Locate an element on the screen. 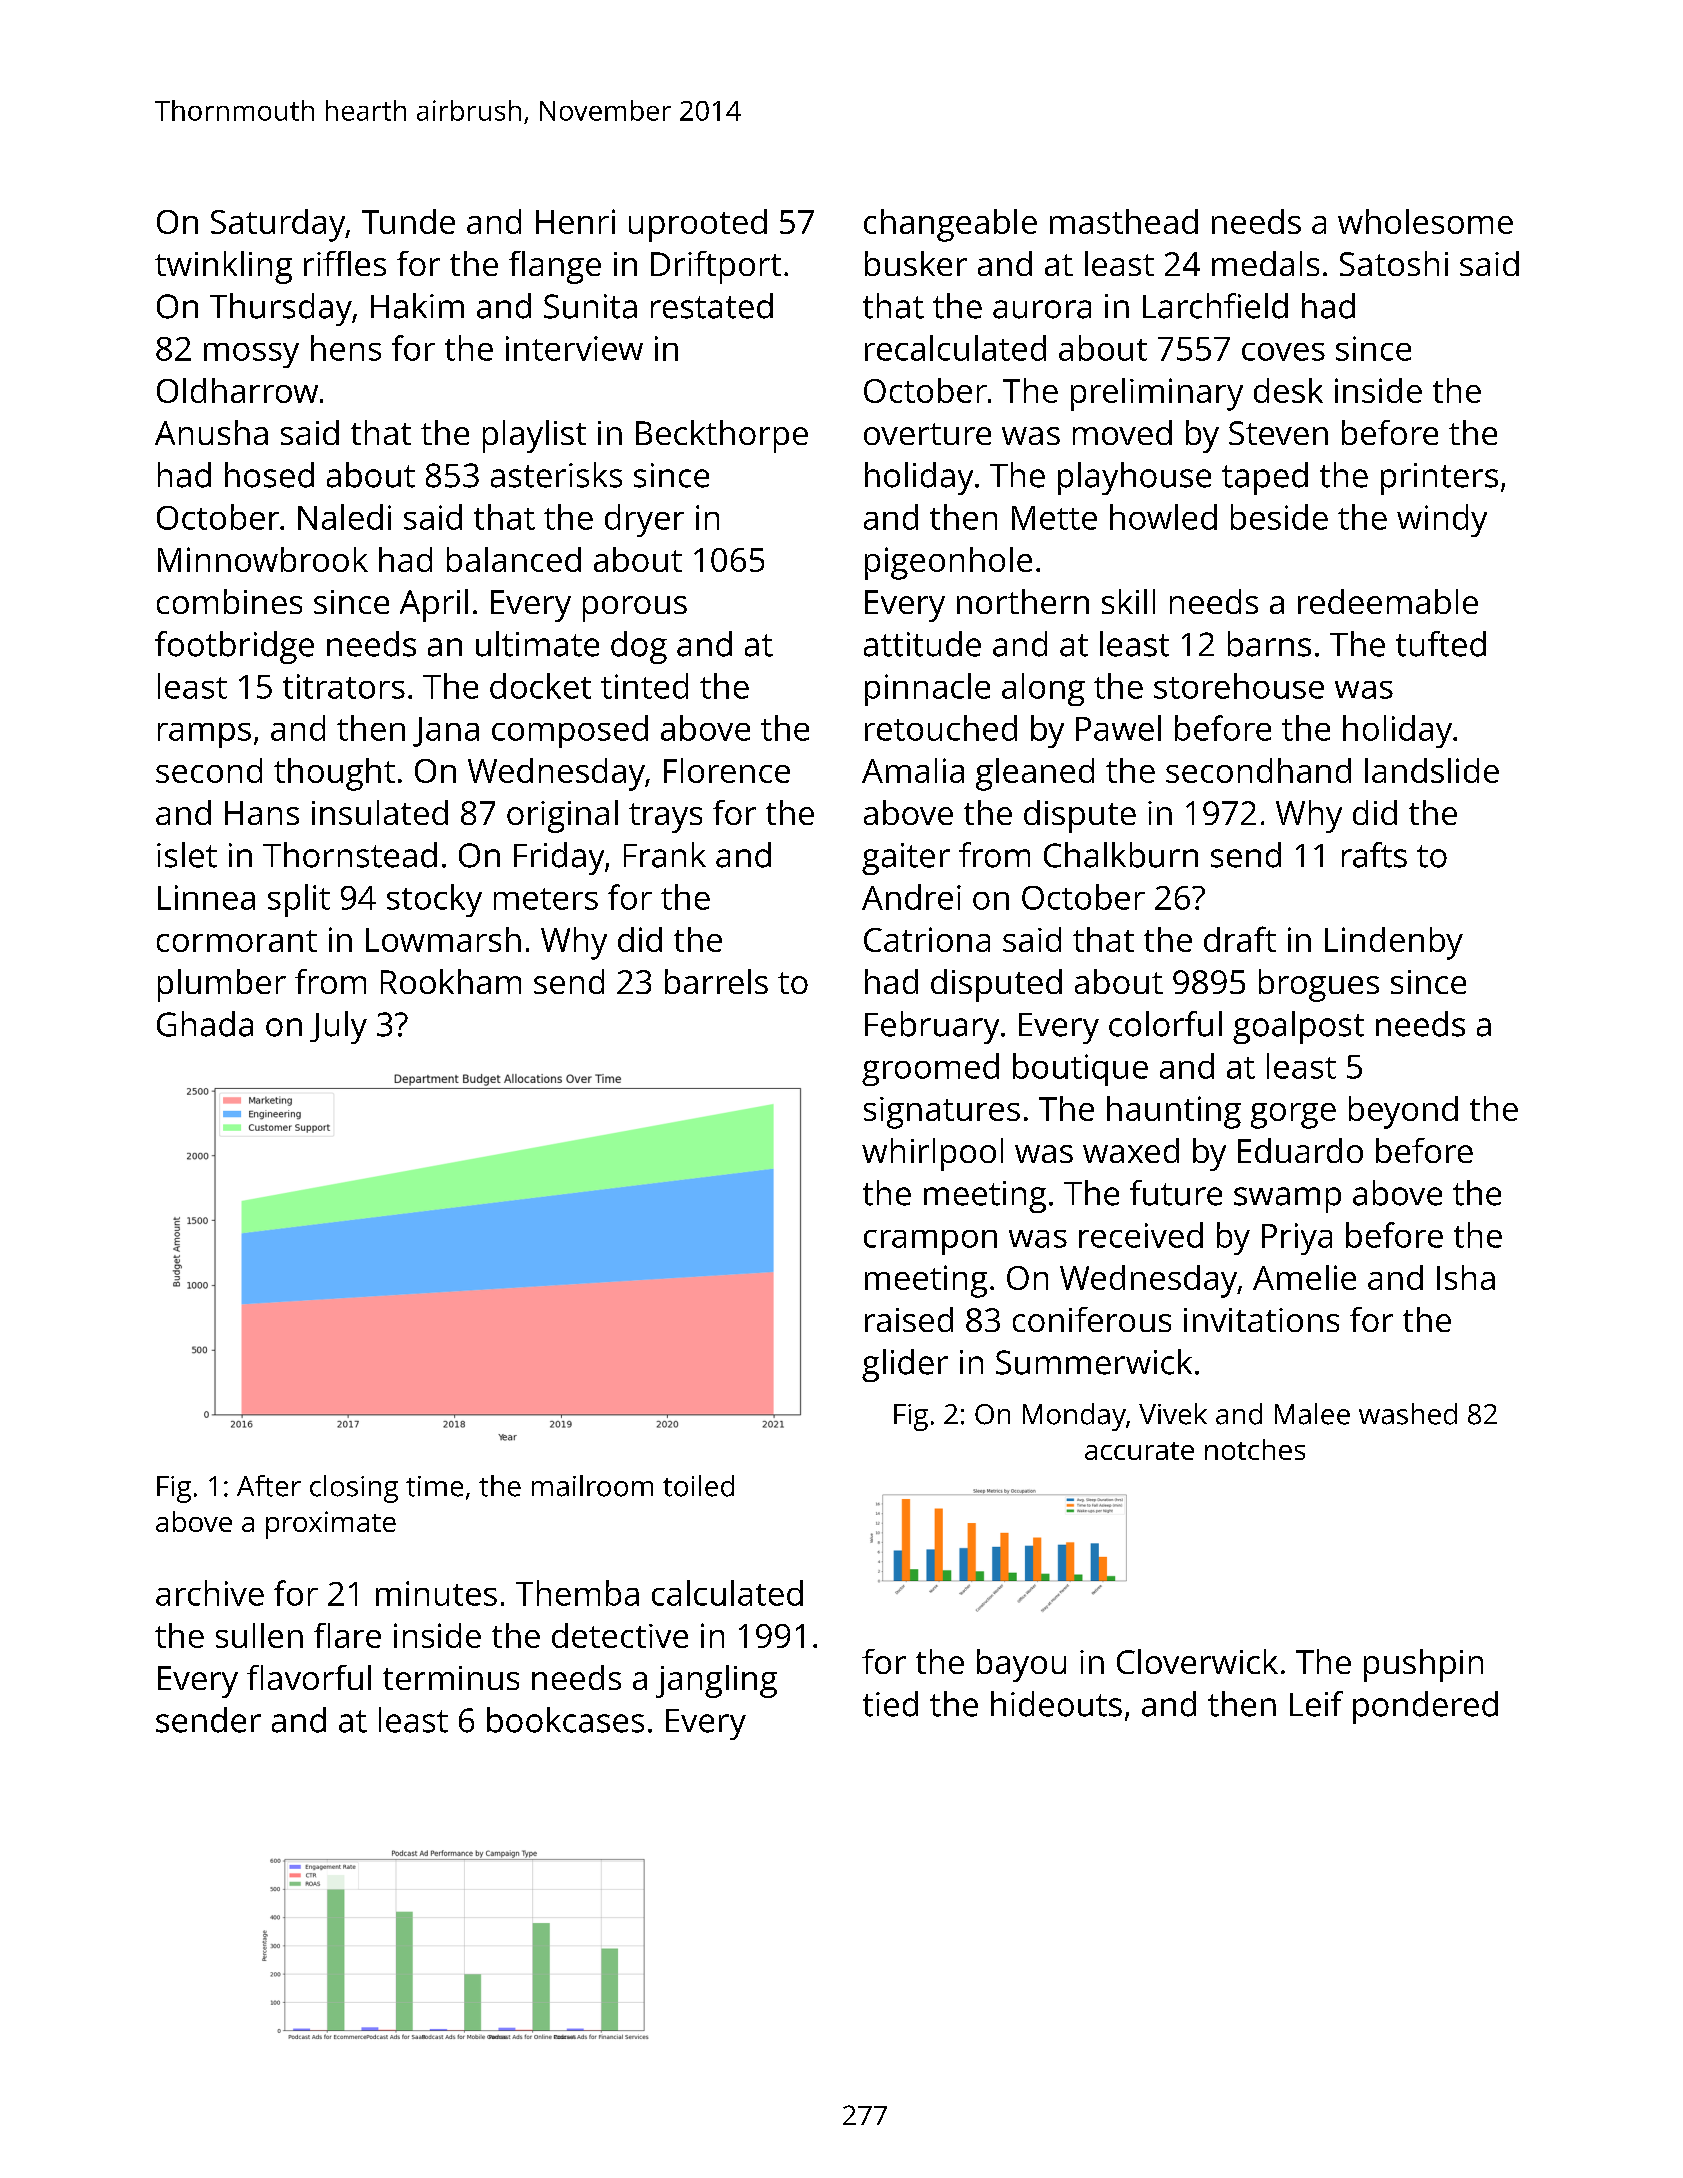 The width and height of the screenshot is (1683, 2178). flavorful is located at coordinates (309, 1677).
